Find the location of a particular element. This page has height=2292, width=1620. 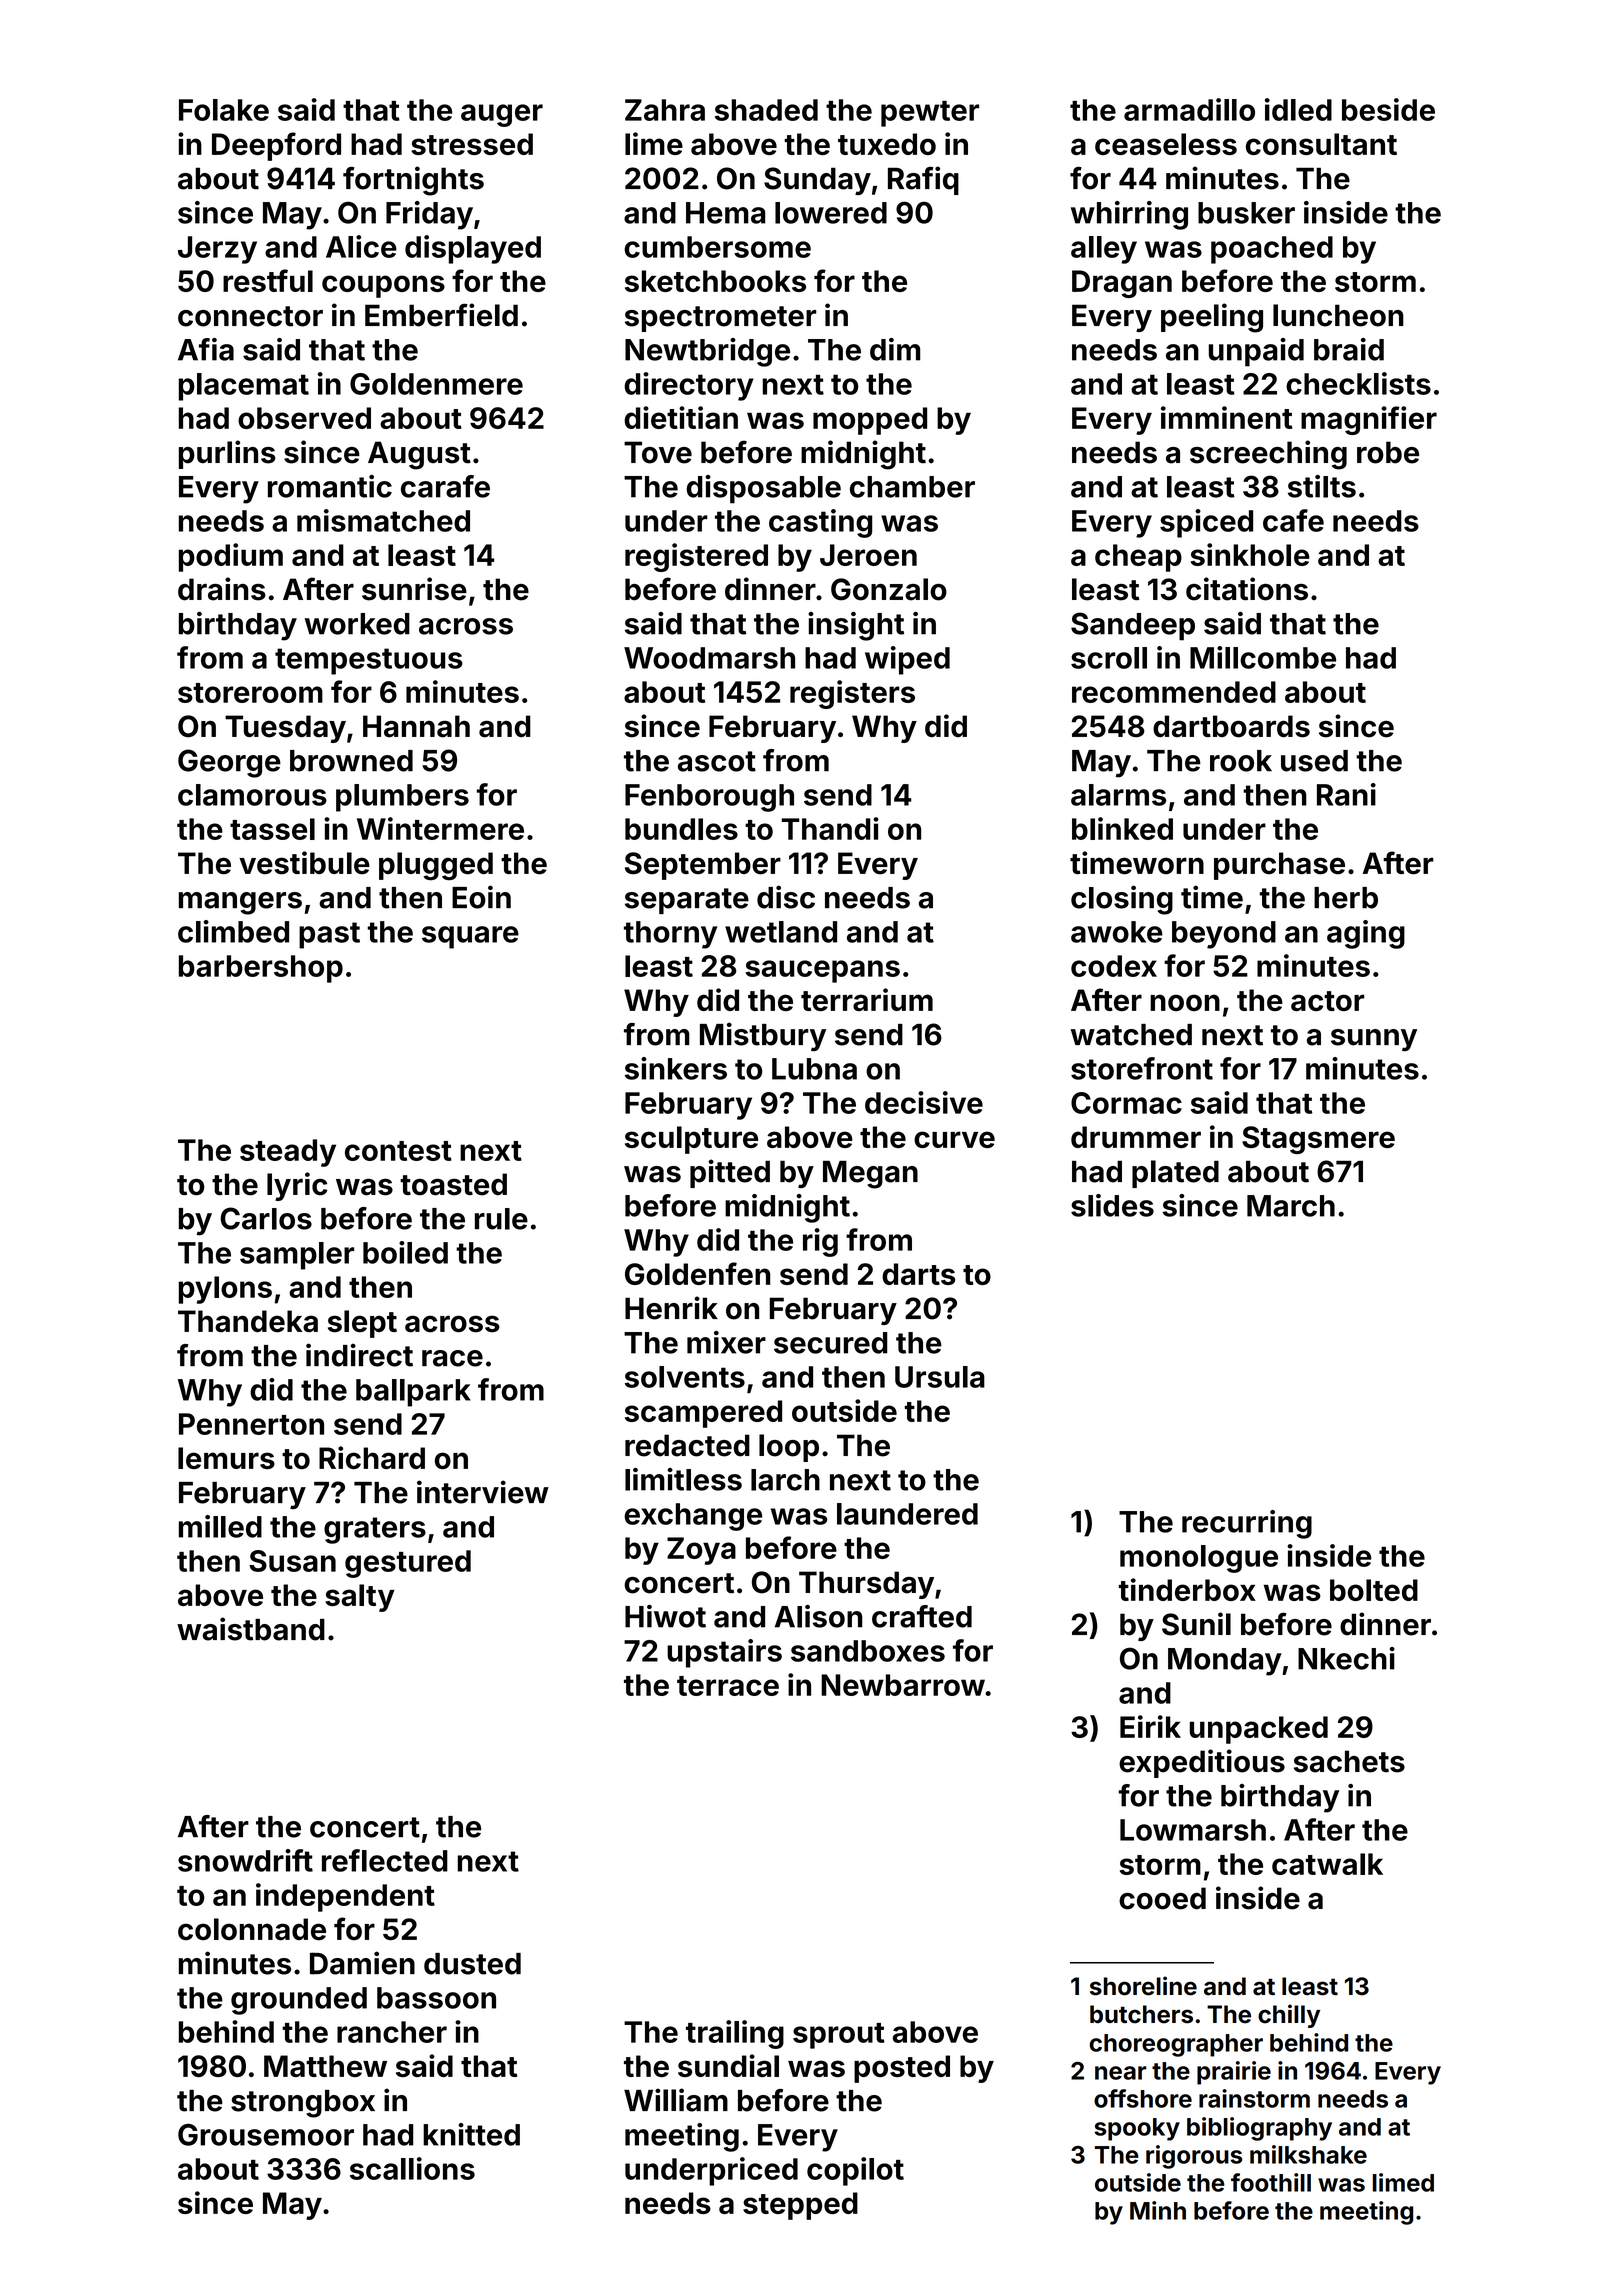

posted is located at coordinates (902, 2069).
